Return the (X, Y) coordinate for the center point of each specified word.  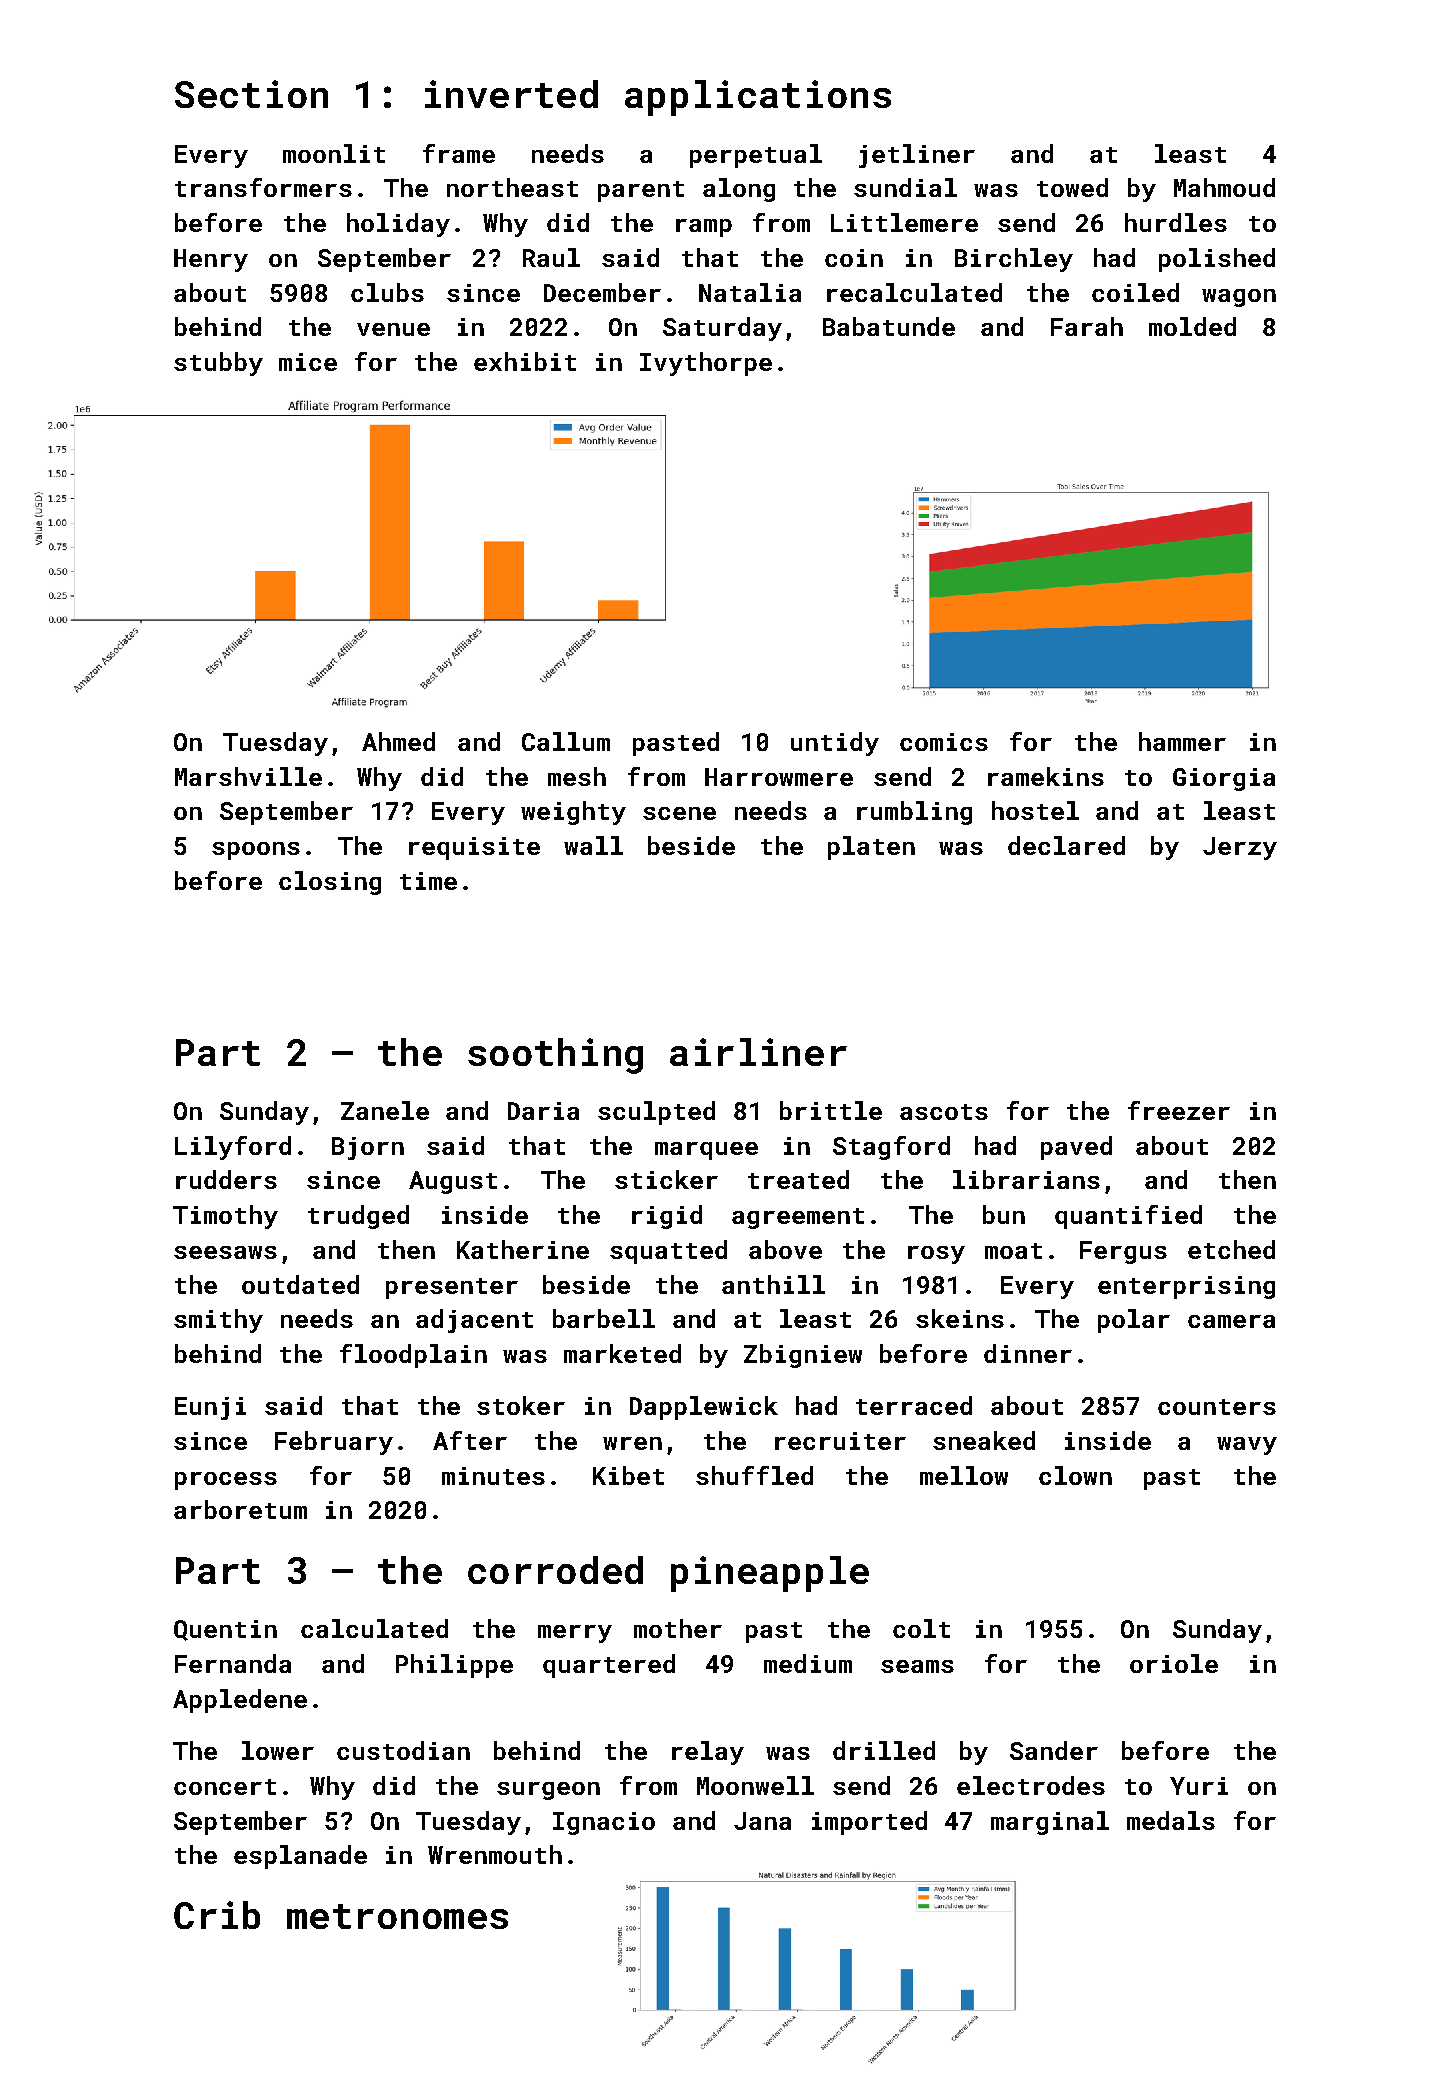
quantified (1128, 1217)
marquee (706, 1151)
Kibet (628, 1475)
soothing (555, 1056)
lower (278, 1750)
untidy (835, 744)
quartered (609, 1666)
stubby (218, 364)
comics (944, 742)
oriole (1174, 1663)
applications (758, 98)
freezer (1179, 1110)
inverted (511, 94)
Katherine (523, 1249)
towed (1072, 187)
